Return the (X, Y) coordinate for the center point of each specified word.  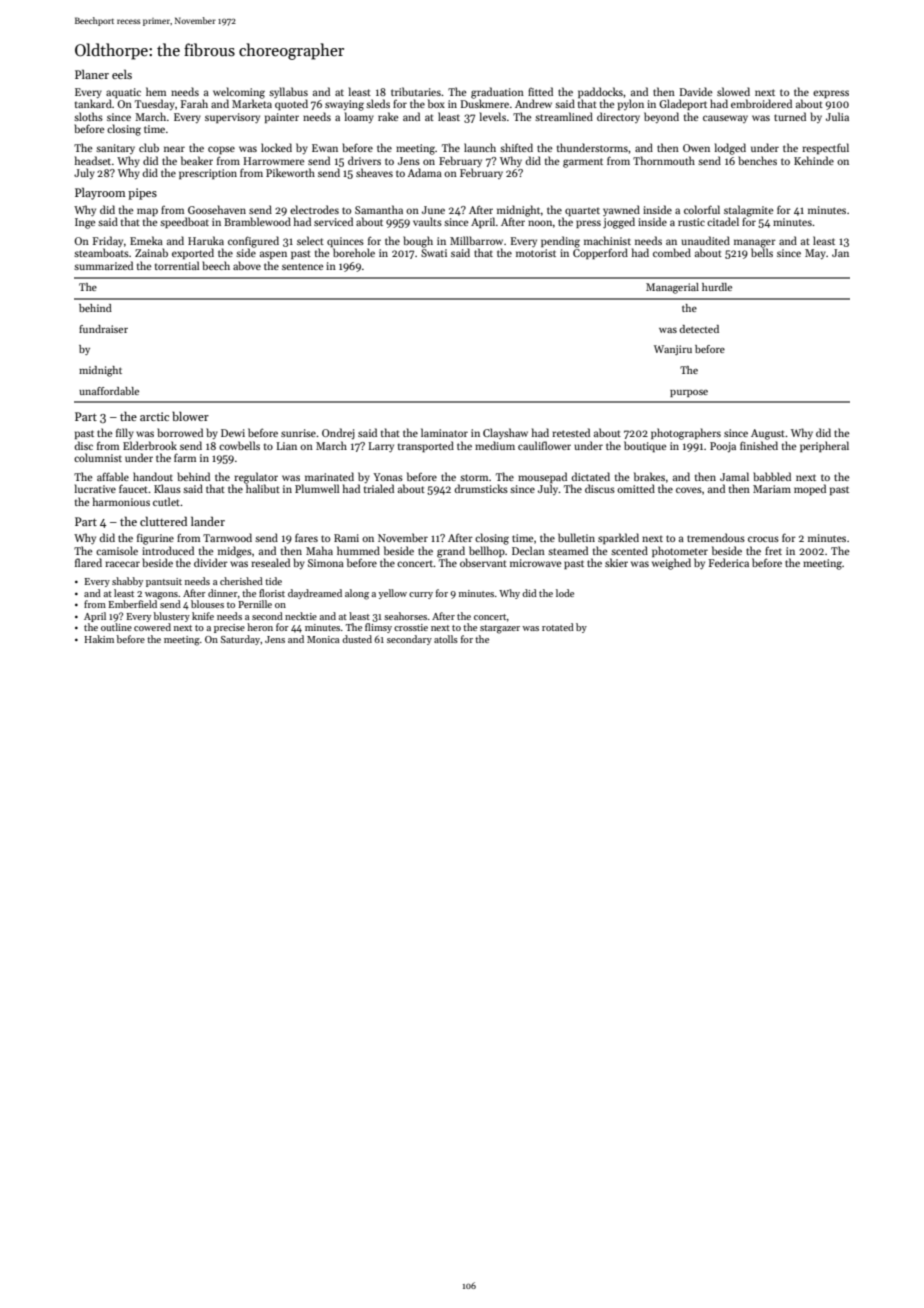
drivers (364, 160)
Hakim (99, 639)
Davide (696, 91)
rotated (558, 627)
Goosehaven (217, 209)
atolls (446, 639)
